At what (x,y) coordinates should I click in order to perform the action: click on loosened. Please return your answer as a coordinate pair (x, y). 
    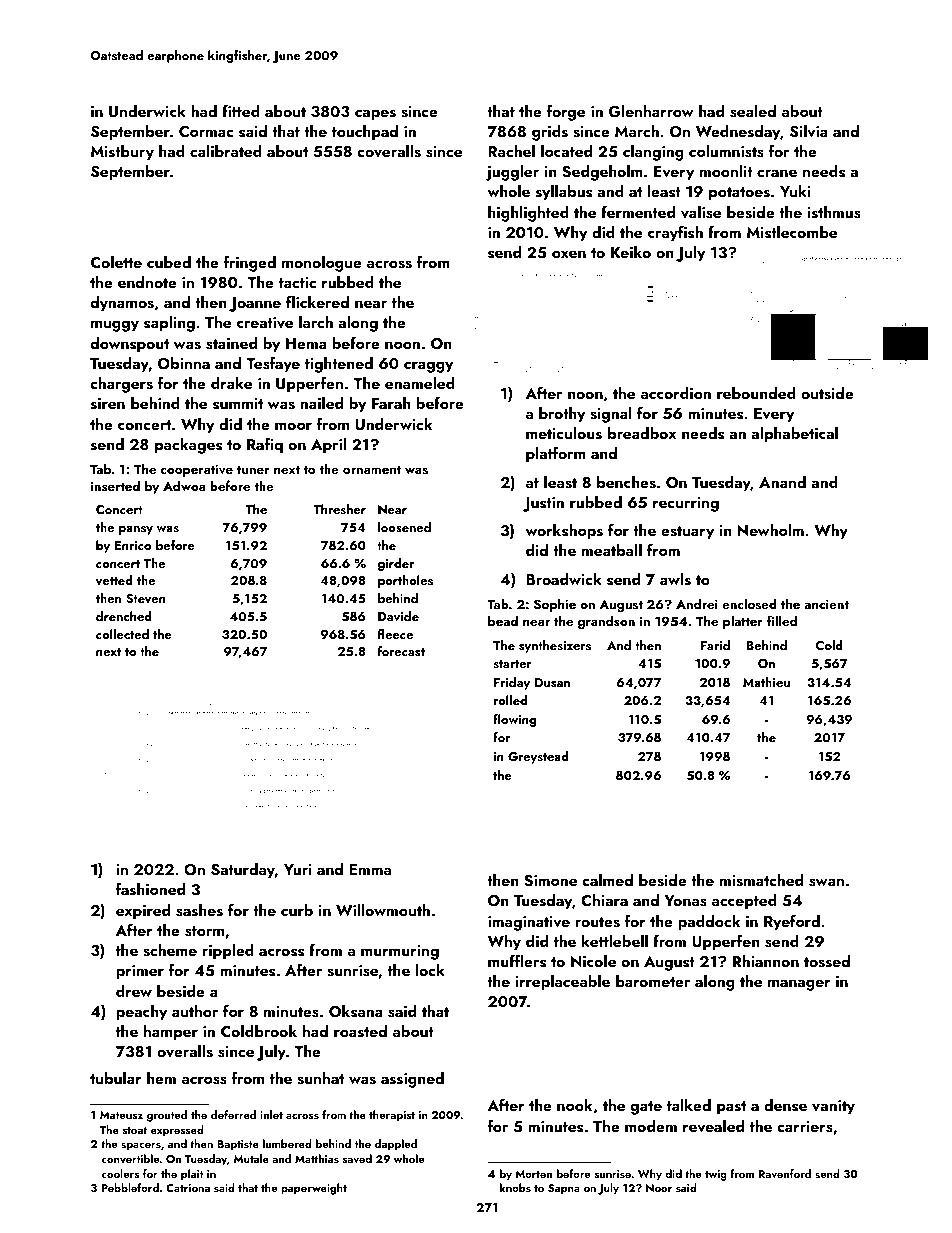
    Looking at the image, I should click on (404, 527).
